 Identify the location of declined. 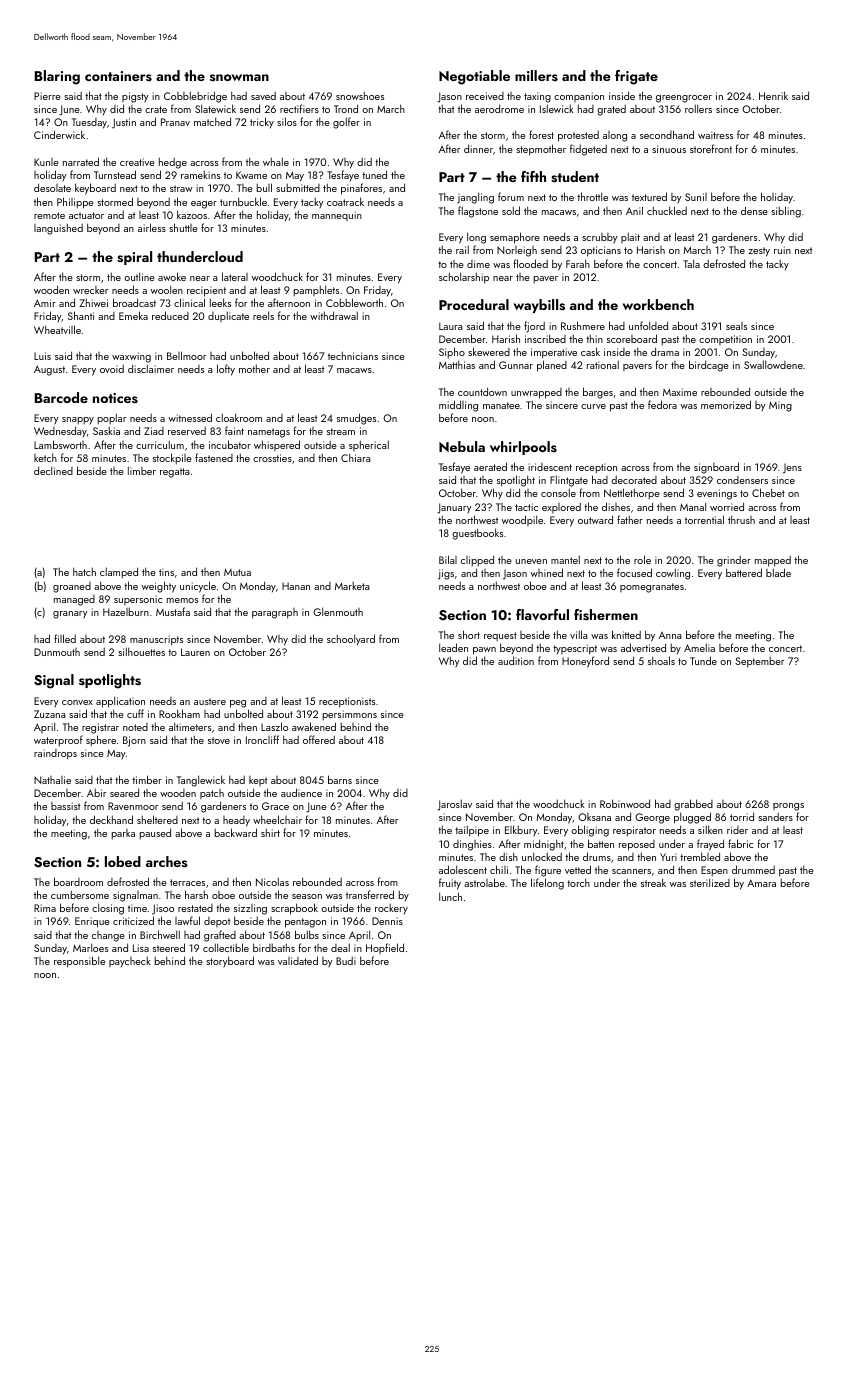
(53, 470).
